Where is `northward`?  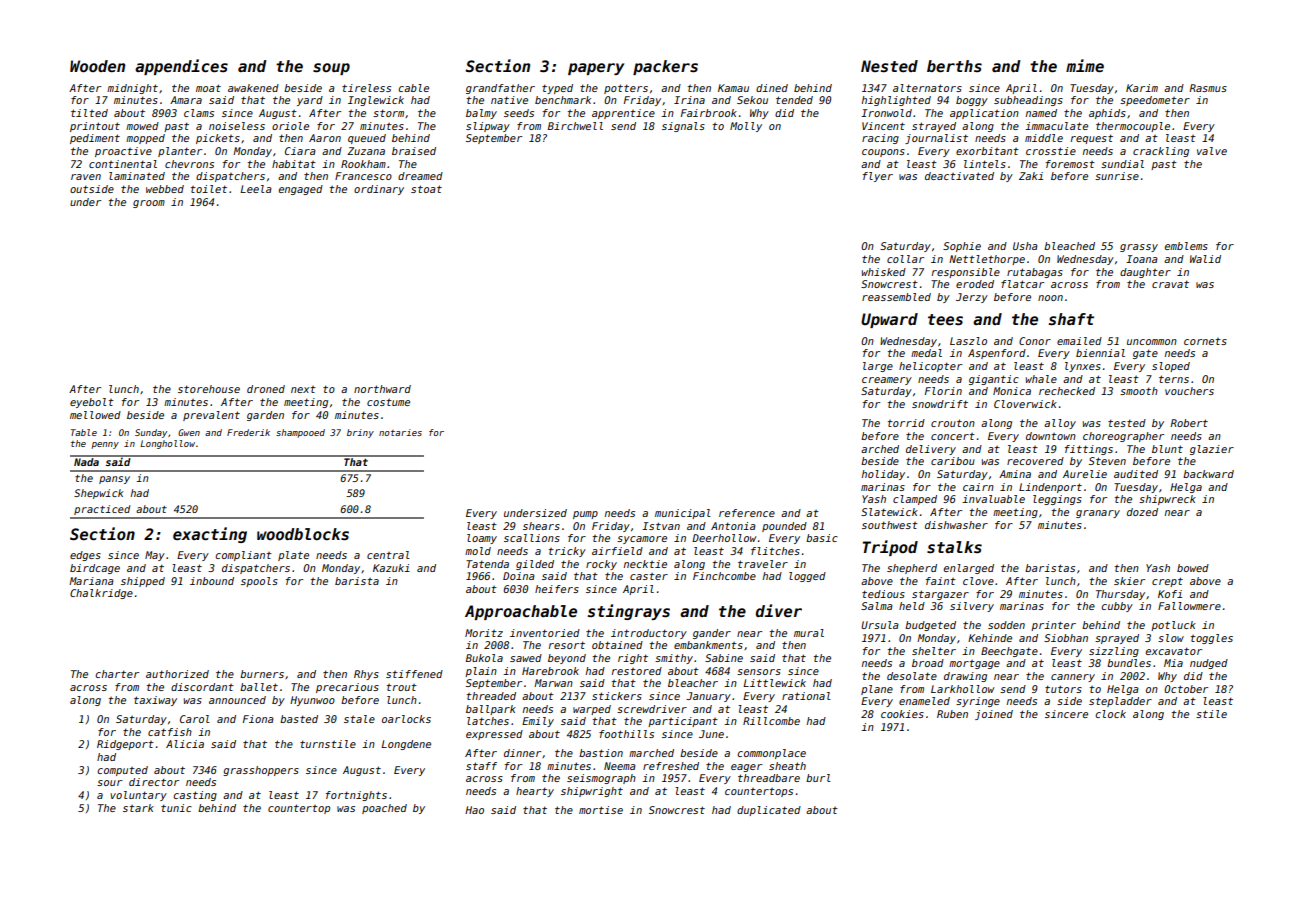 northward is located at coordinates (382, 389).
